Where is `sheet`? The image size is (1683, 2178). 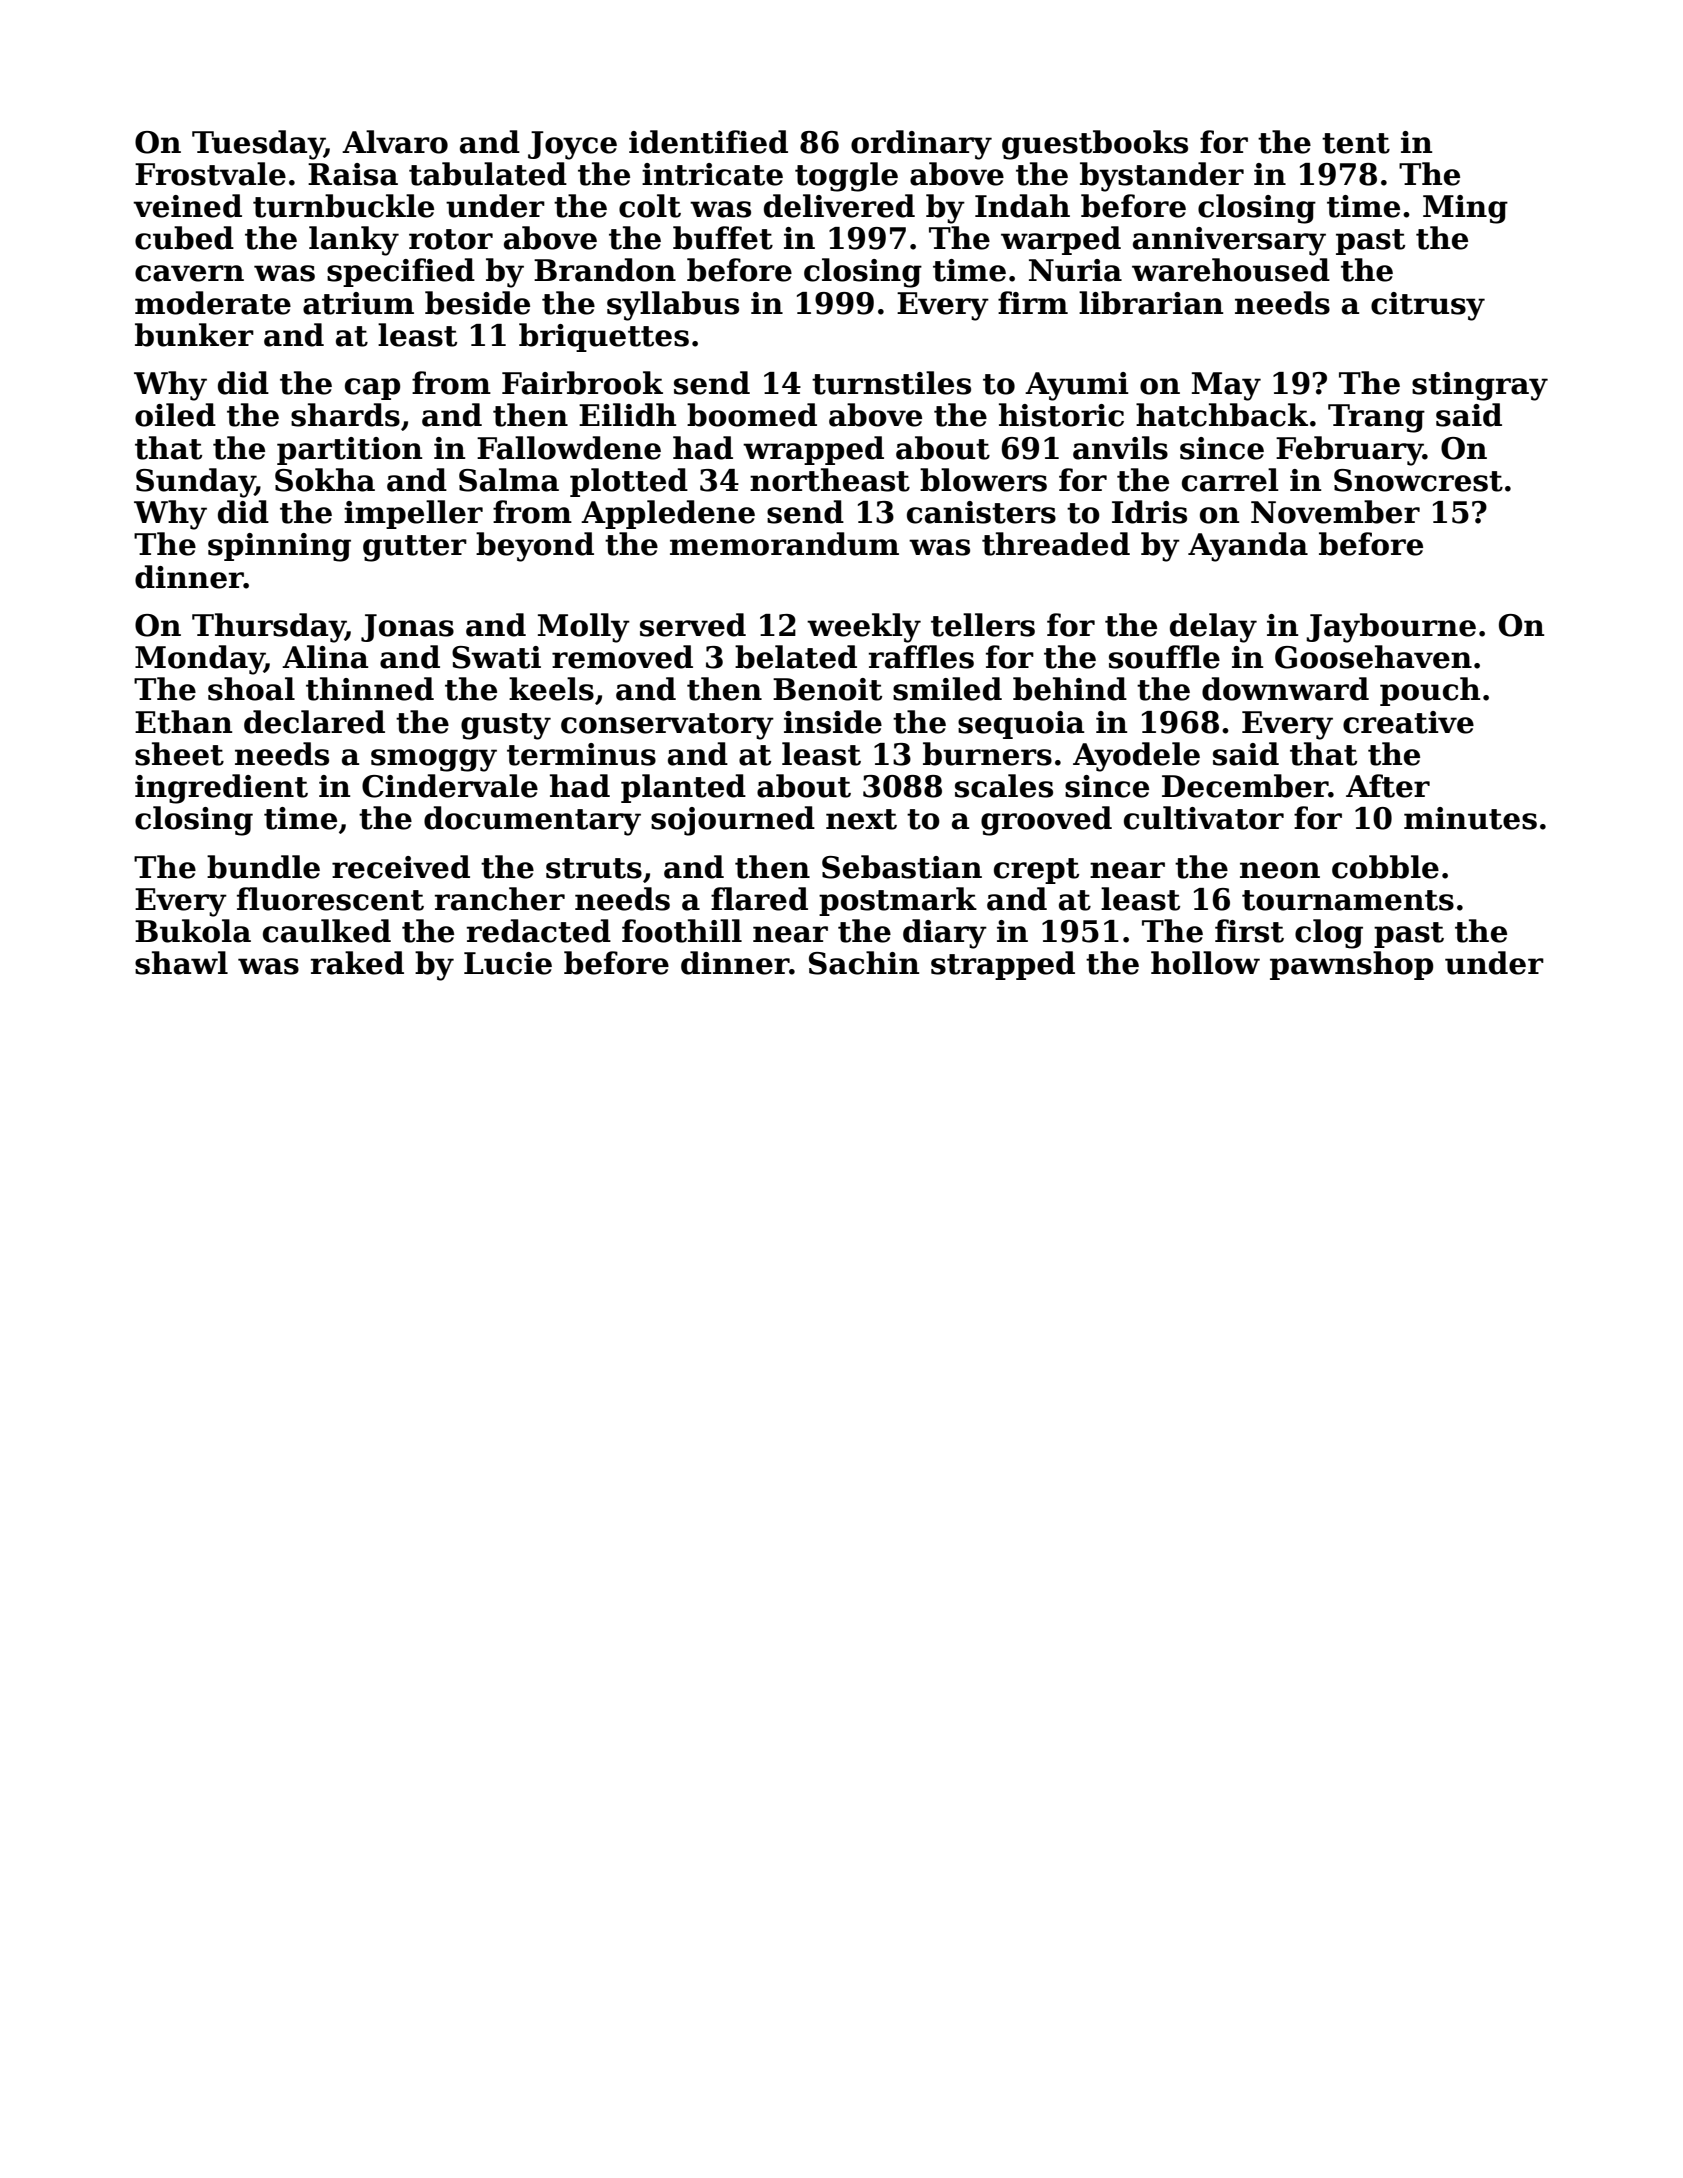
sheet is located at coordinates (179, 754).
